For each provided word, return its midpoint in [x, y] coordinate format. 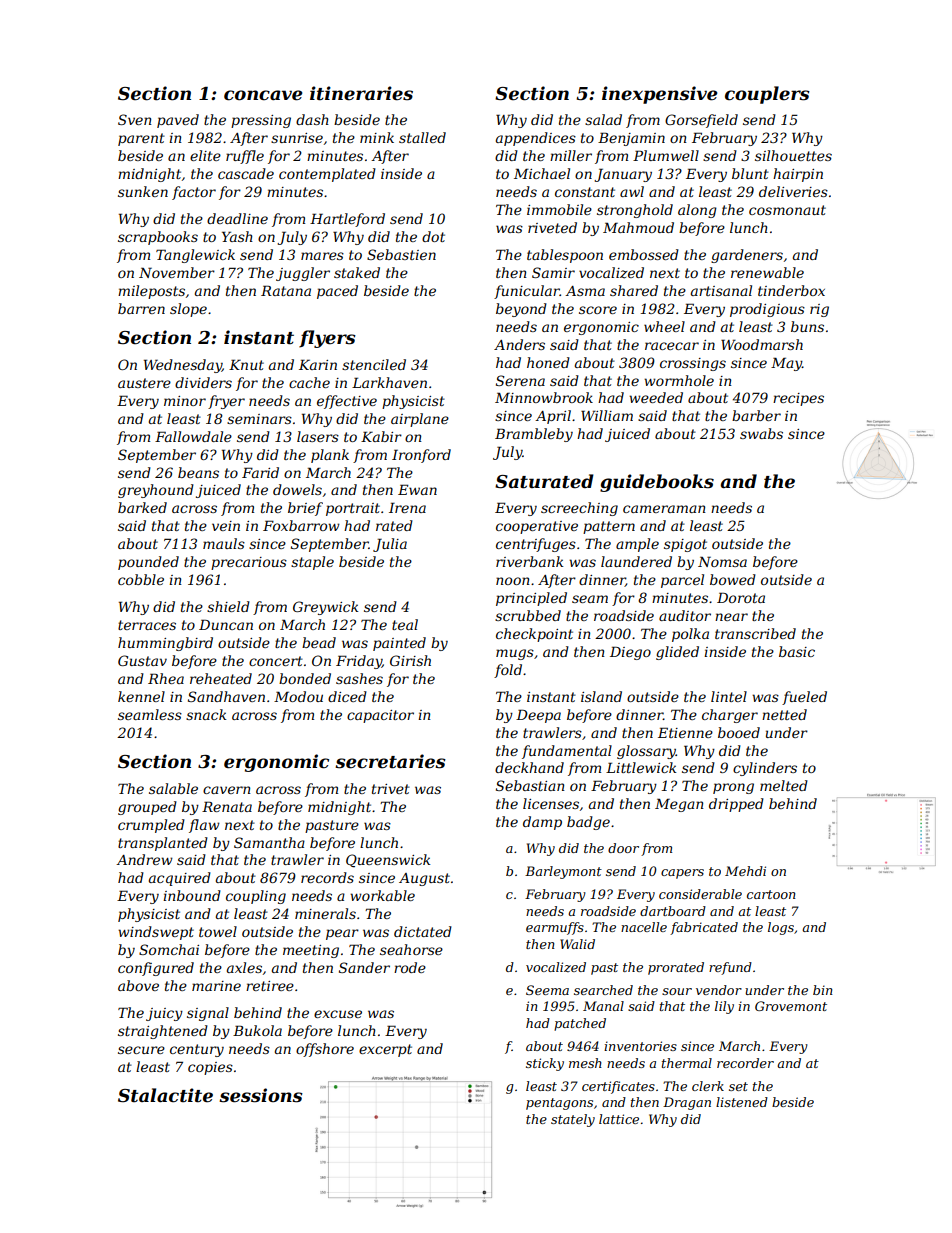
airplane [420, 420]
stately [573, 1120]
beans [198, 472]
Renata [227, 806]
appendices [536, 139]
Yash [237, 236]
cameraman [664, 509]
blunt [750, 173]
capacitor [380, 716]
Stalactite [165, 1095]
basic [797, 651]
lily [724, 1007]
